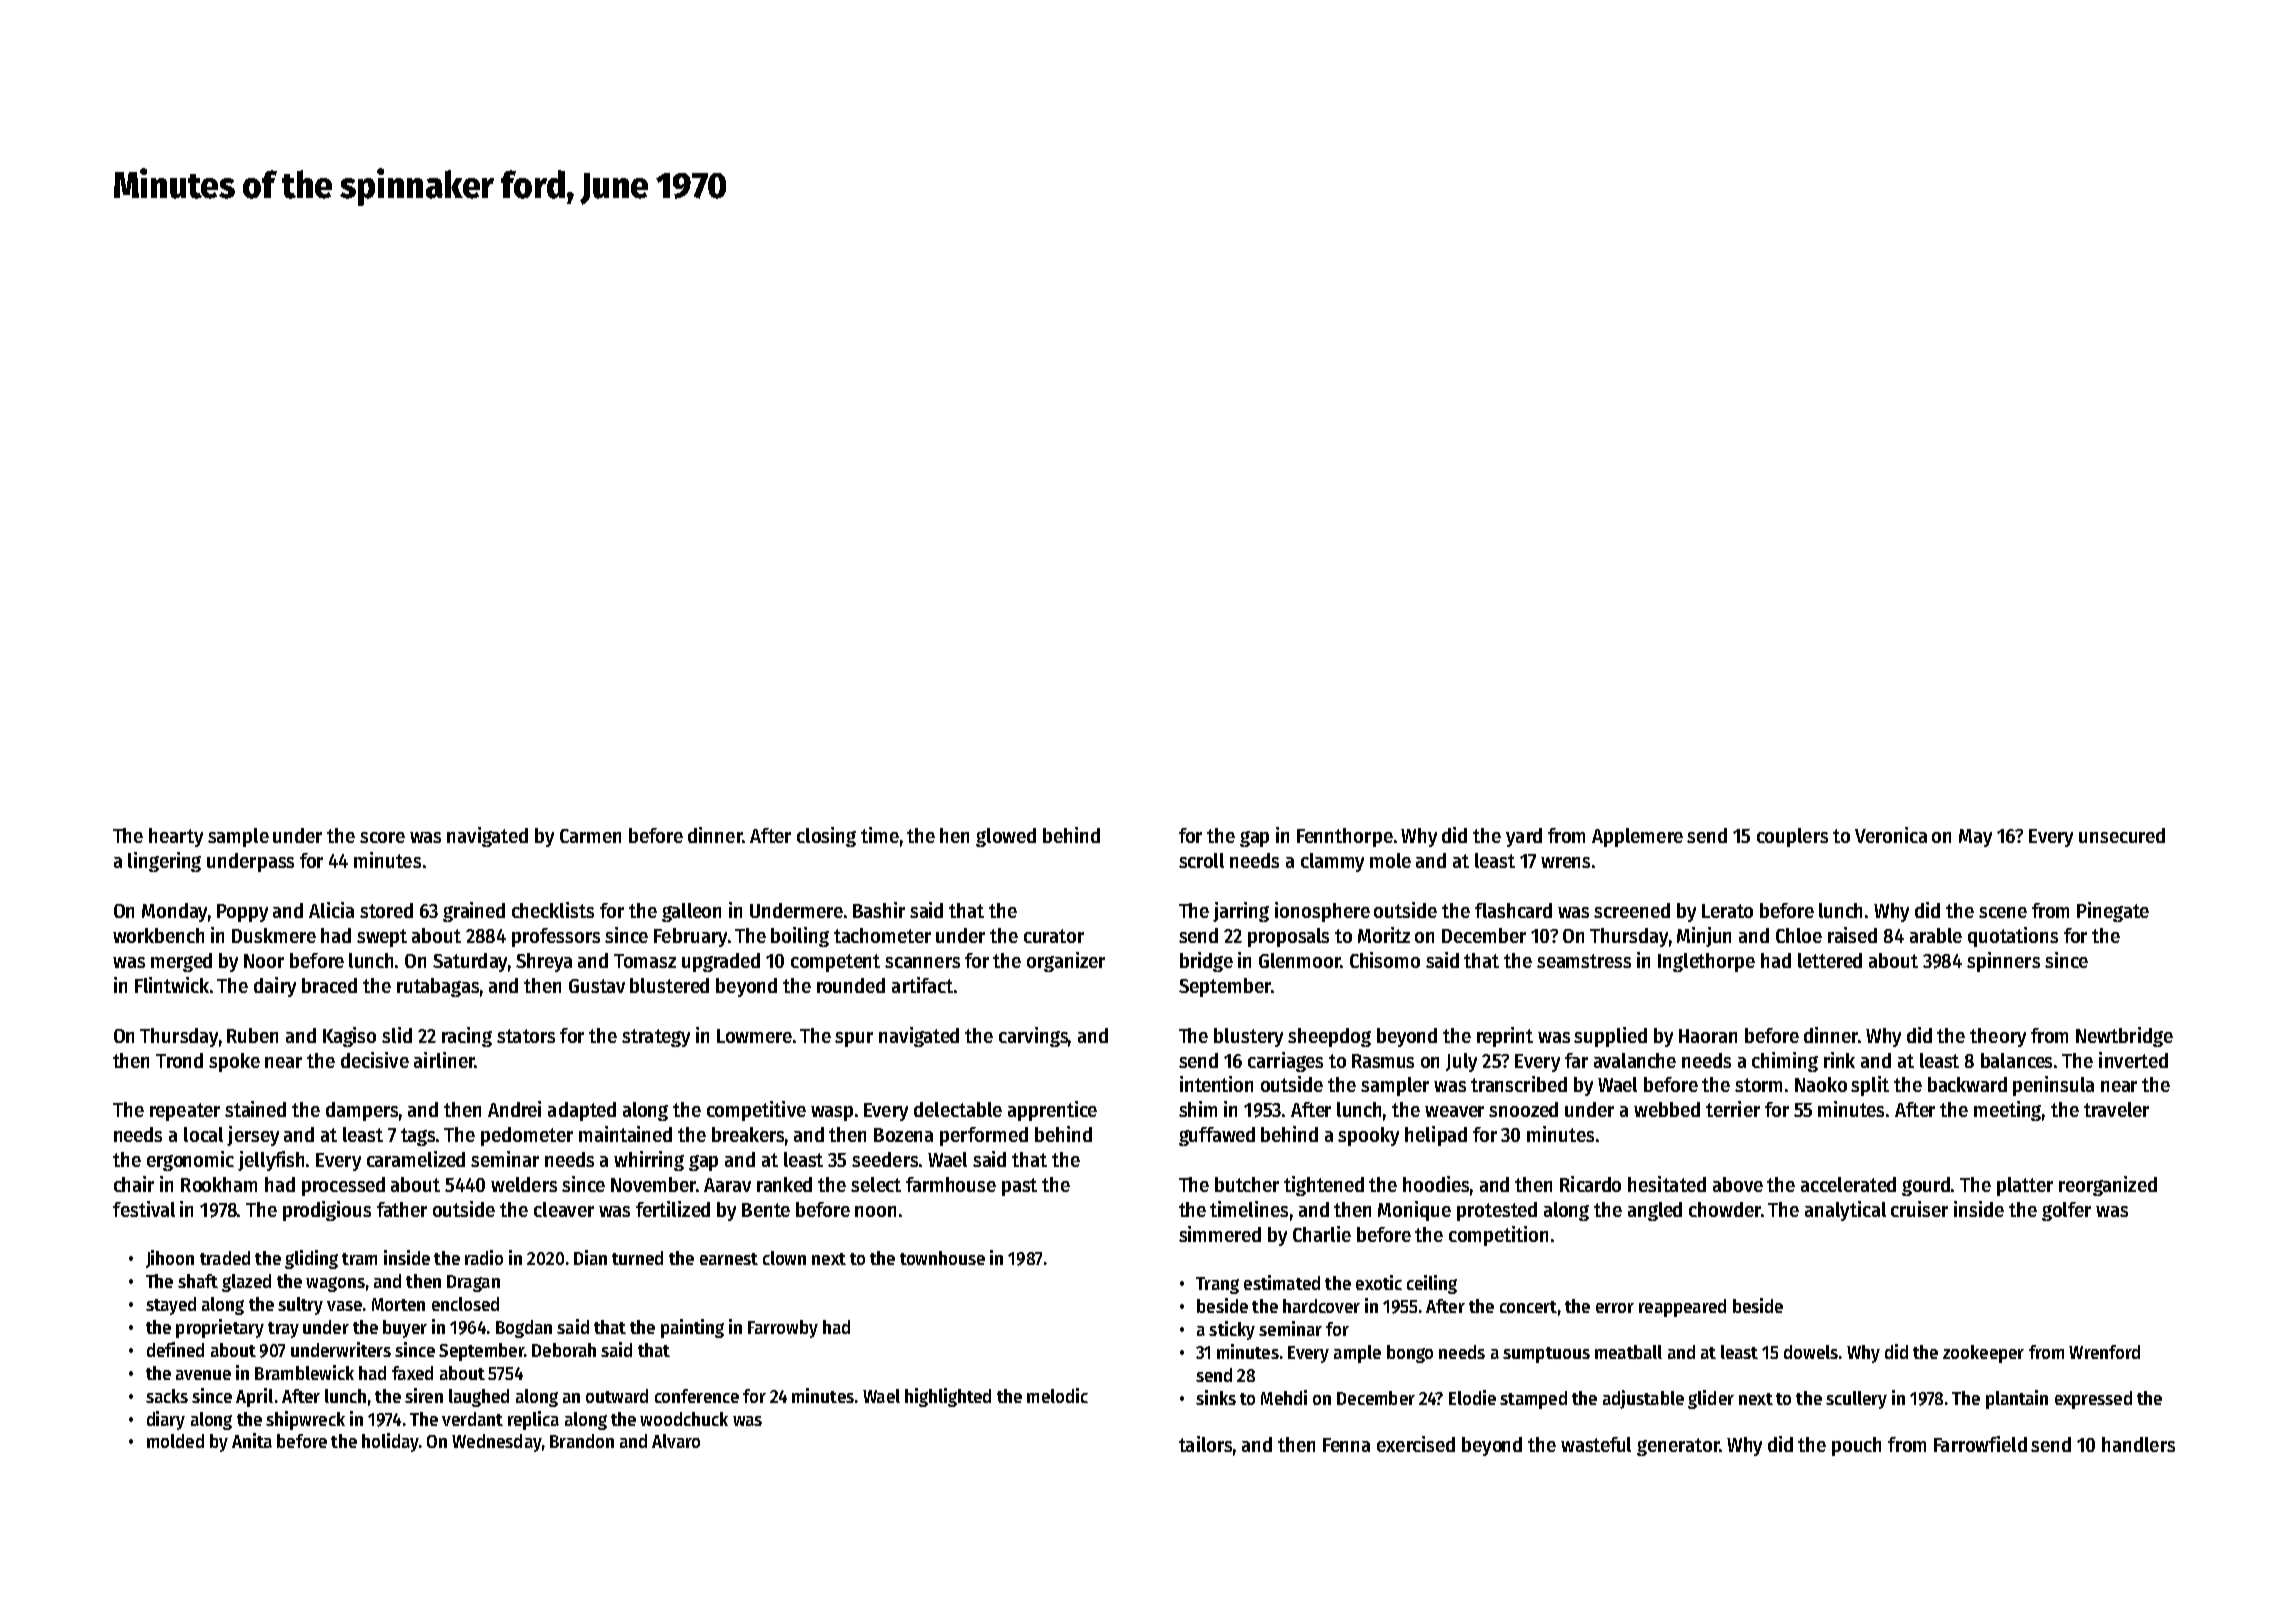 The height and width of the screenshot is (1620, 2292). Describe the element at coordinates (1416, 1444) in the screenshot. I see `exercised` at that location.
